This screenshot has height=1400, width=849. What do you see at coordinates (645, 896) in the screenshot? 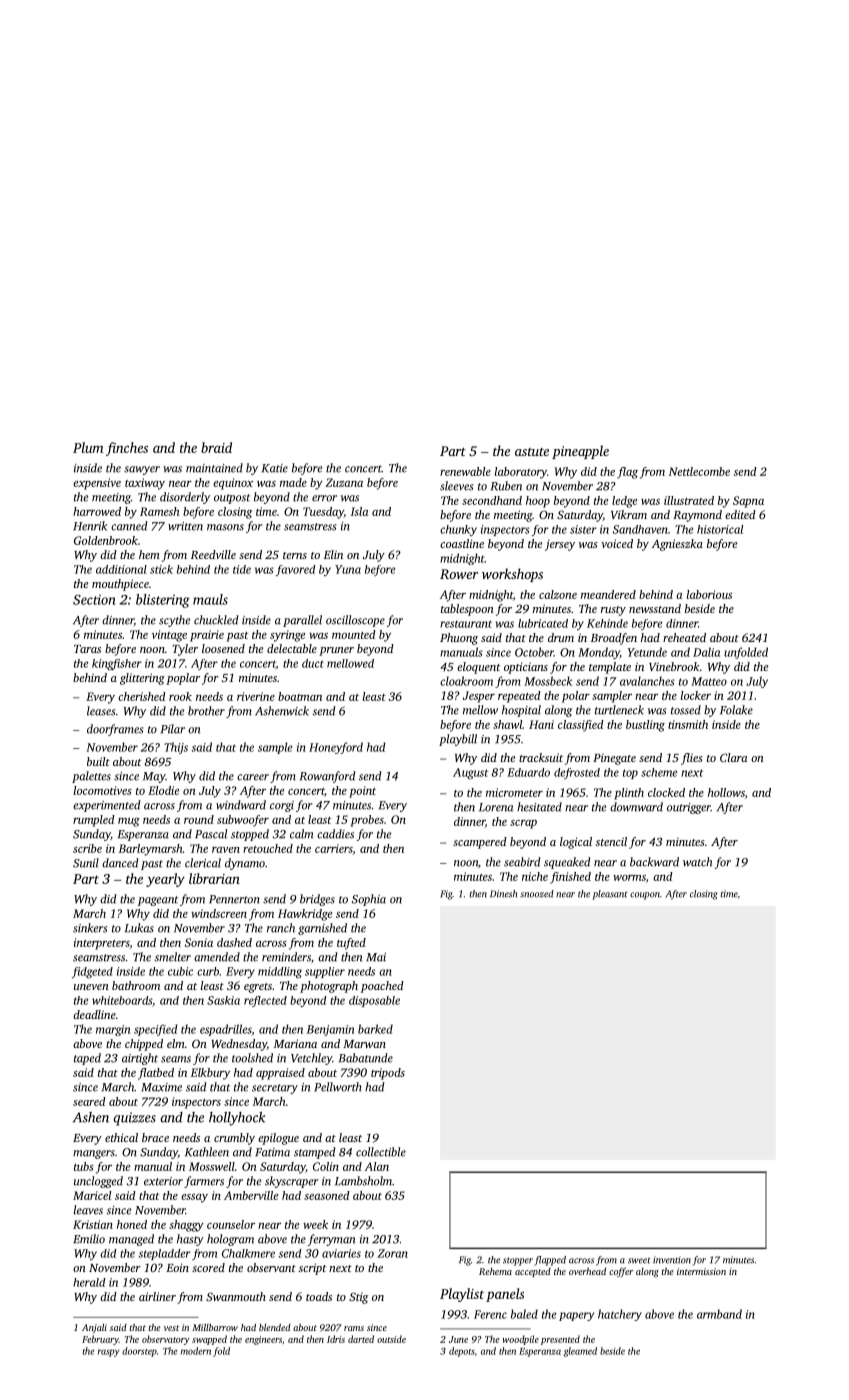
I see `coupon` at bounding box center [645, 896].
